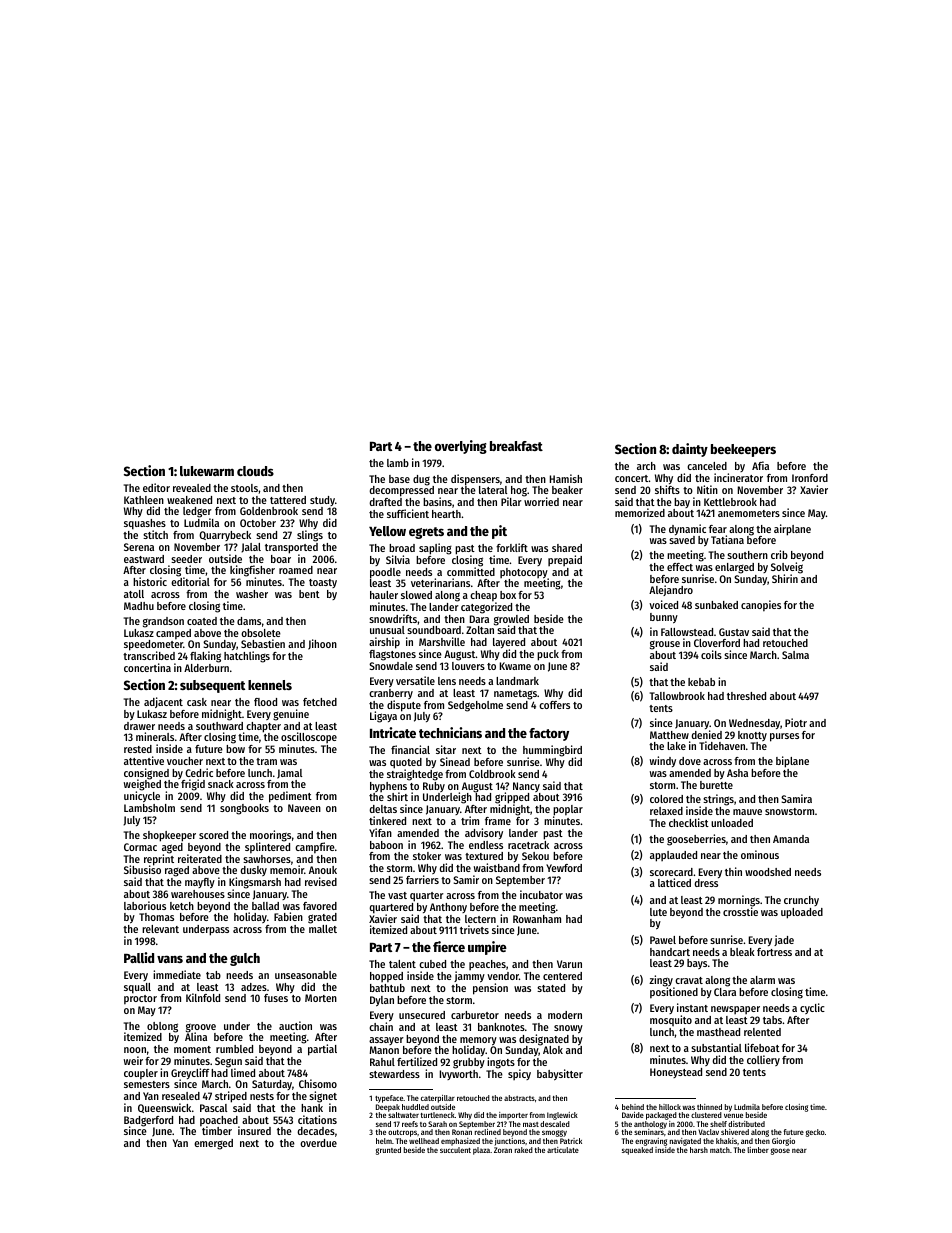  I want to click on coffers, so click(554, 705).
